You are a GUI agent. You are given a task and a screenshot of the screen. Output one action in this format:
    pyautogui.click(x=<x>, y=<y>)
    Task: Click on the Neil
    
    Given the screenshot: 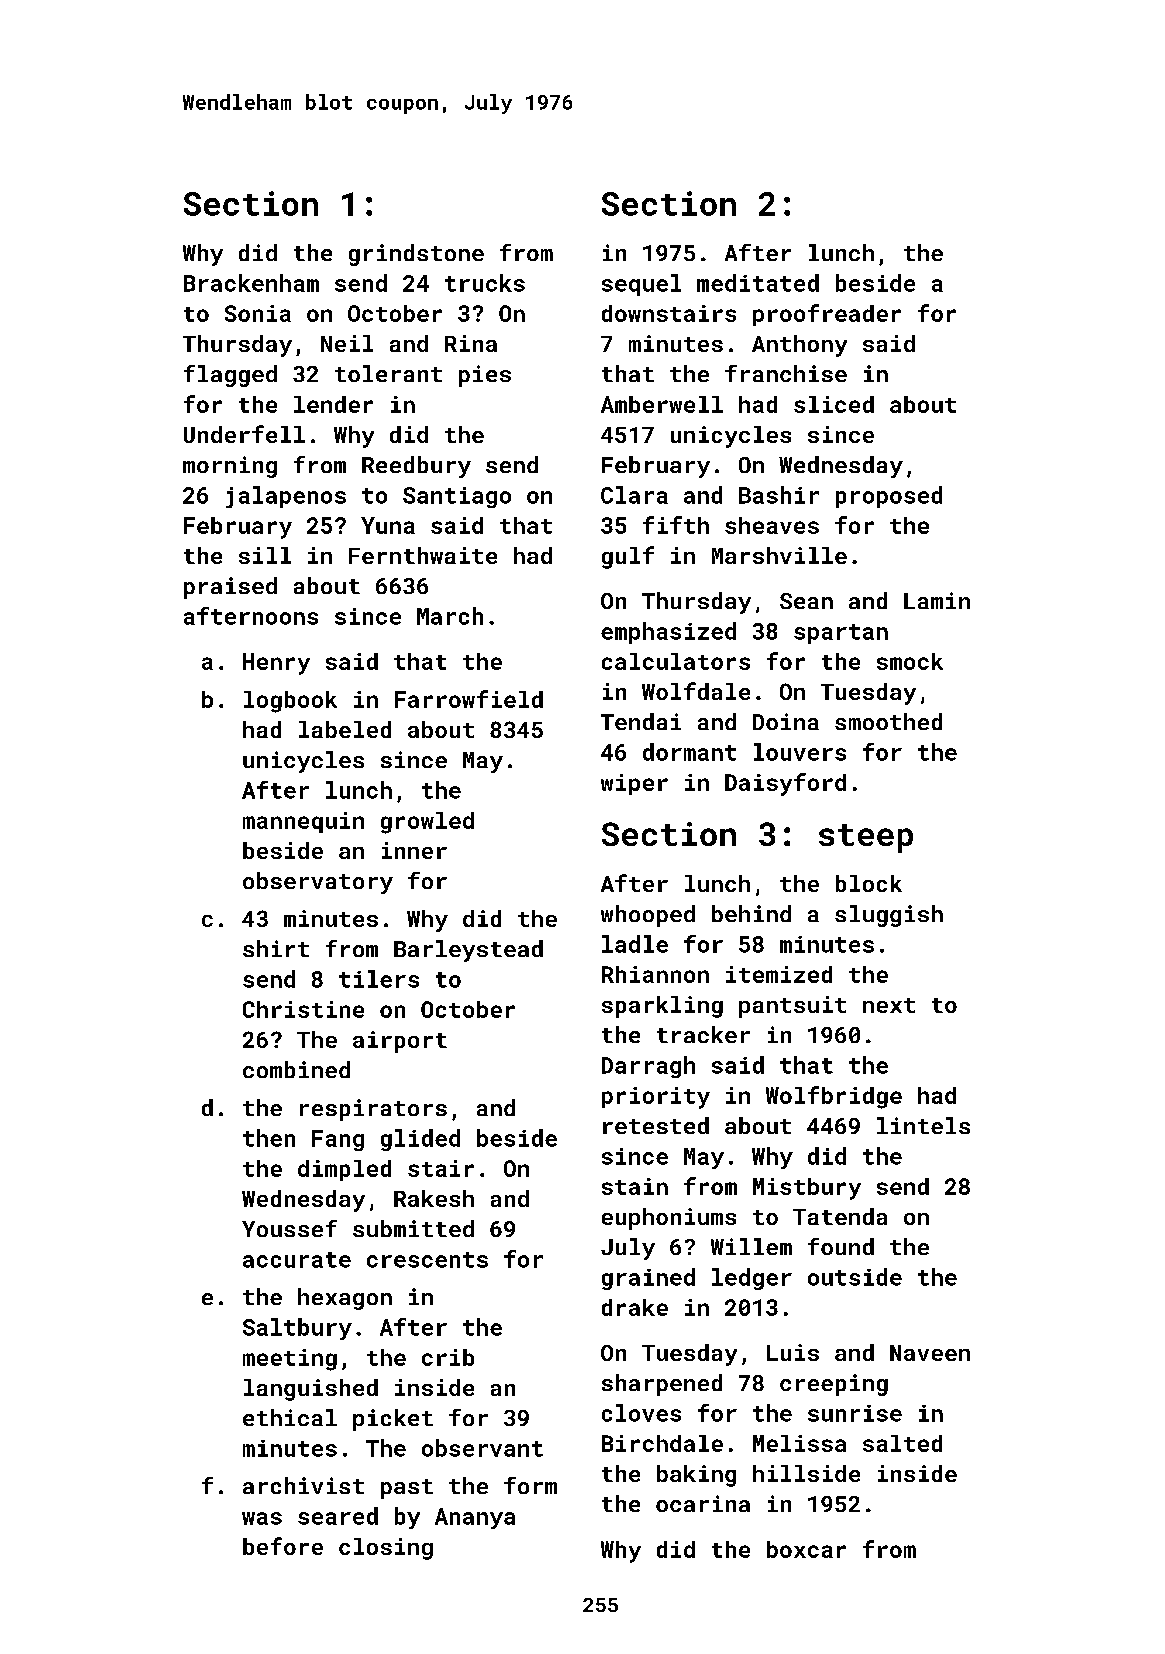 What is the action you would take?
    pyautogui.click(x=347, y=343)
